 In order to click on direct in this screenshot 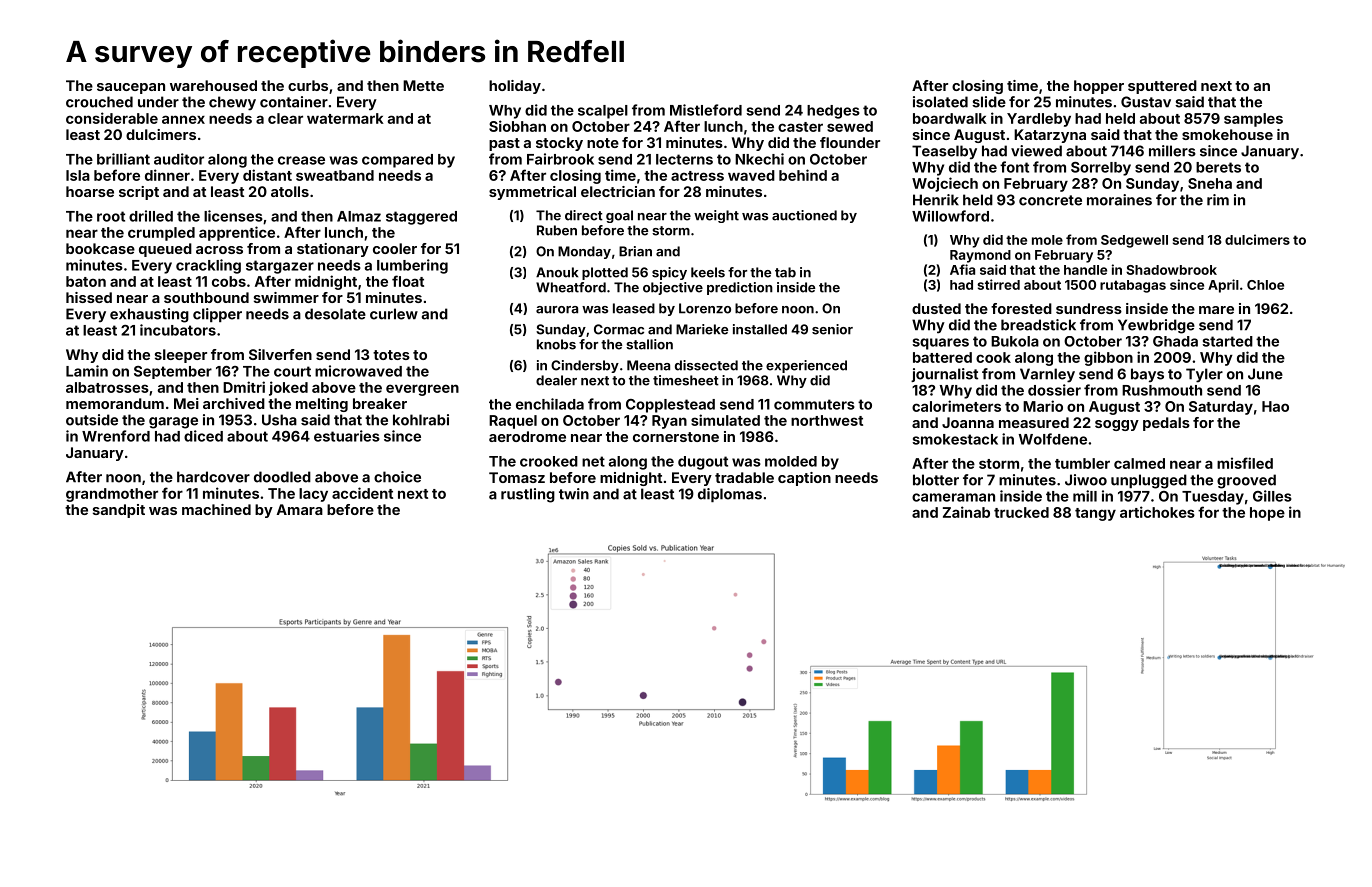, I will do `click(584, 215)`.
